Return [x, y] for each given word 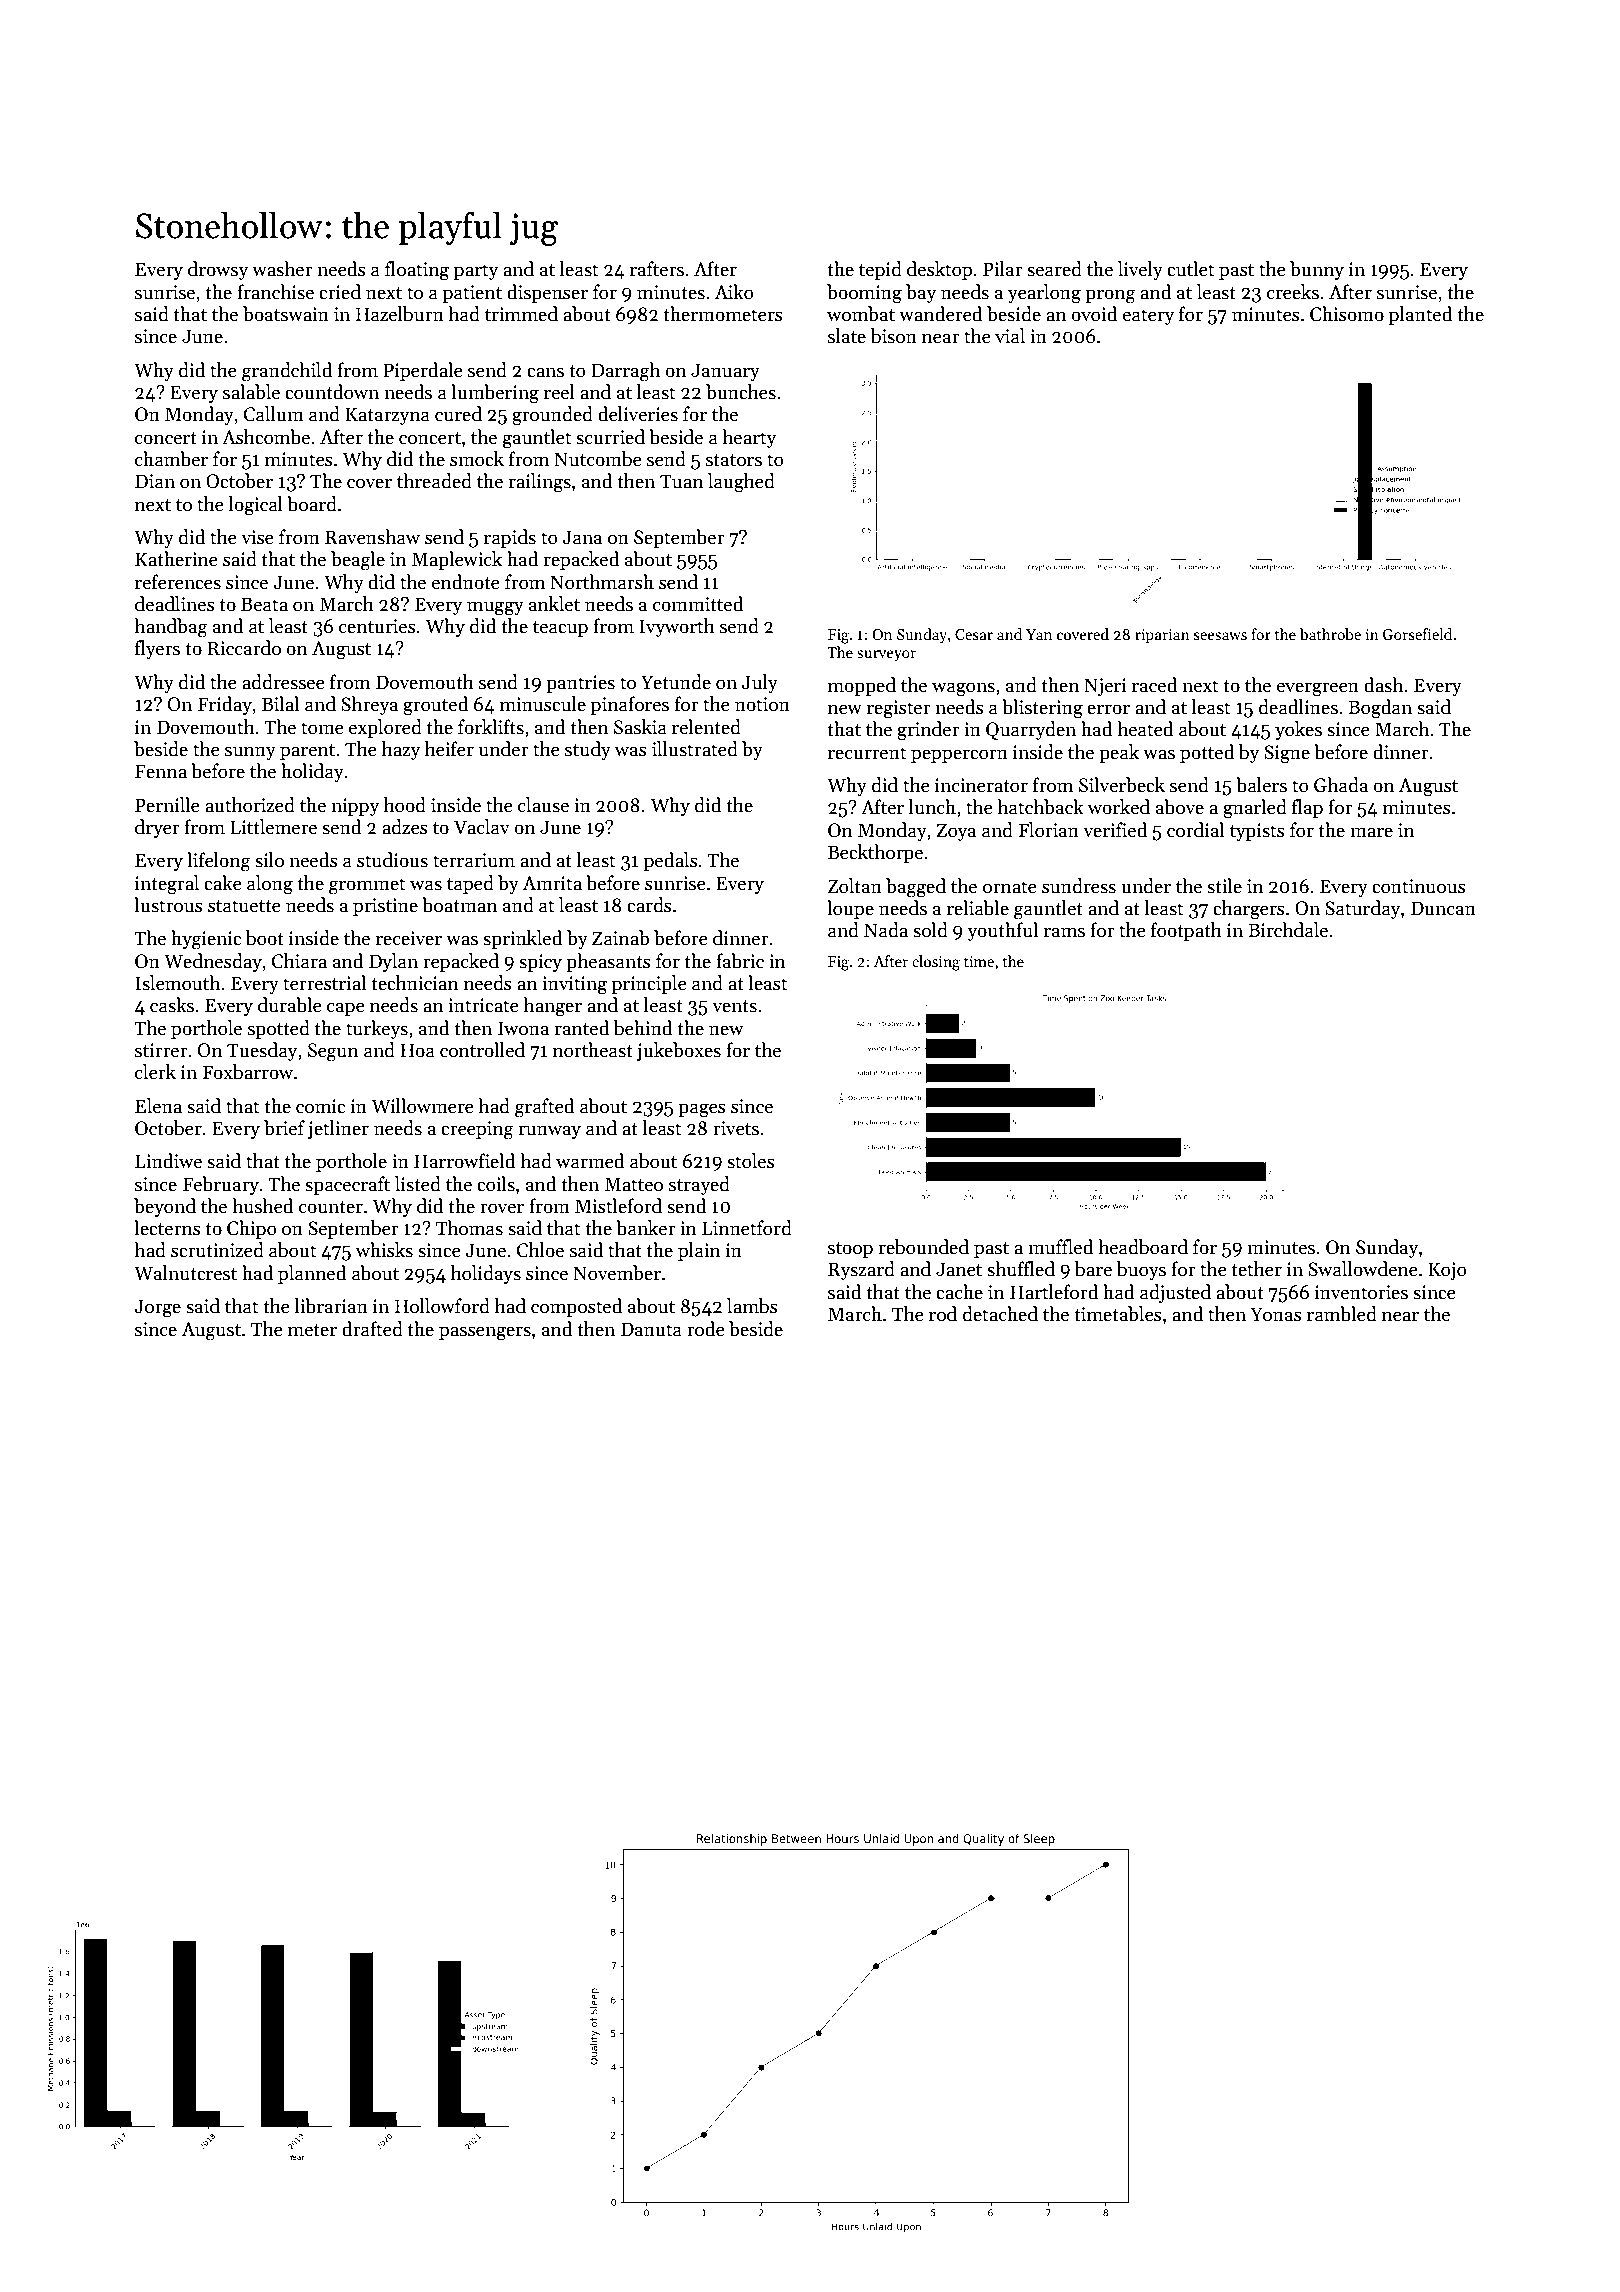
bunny [1317, 270]
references [178, 582]
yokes [1298, 730]
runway [549, 1132]
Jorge [157, 1308]
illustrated [695, 749]
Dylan [393, 962]
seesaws [1220, 636]
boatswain [286, 314]
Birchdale [1288, 930]
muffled [1060, 1247]
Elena [158, 1106]
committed [698, 604]
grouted [435, 706]
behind [643, 1028]
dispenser [547, 293]
